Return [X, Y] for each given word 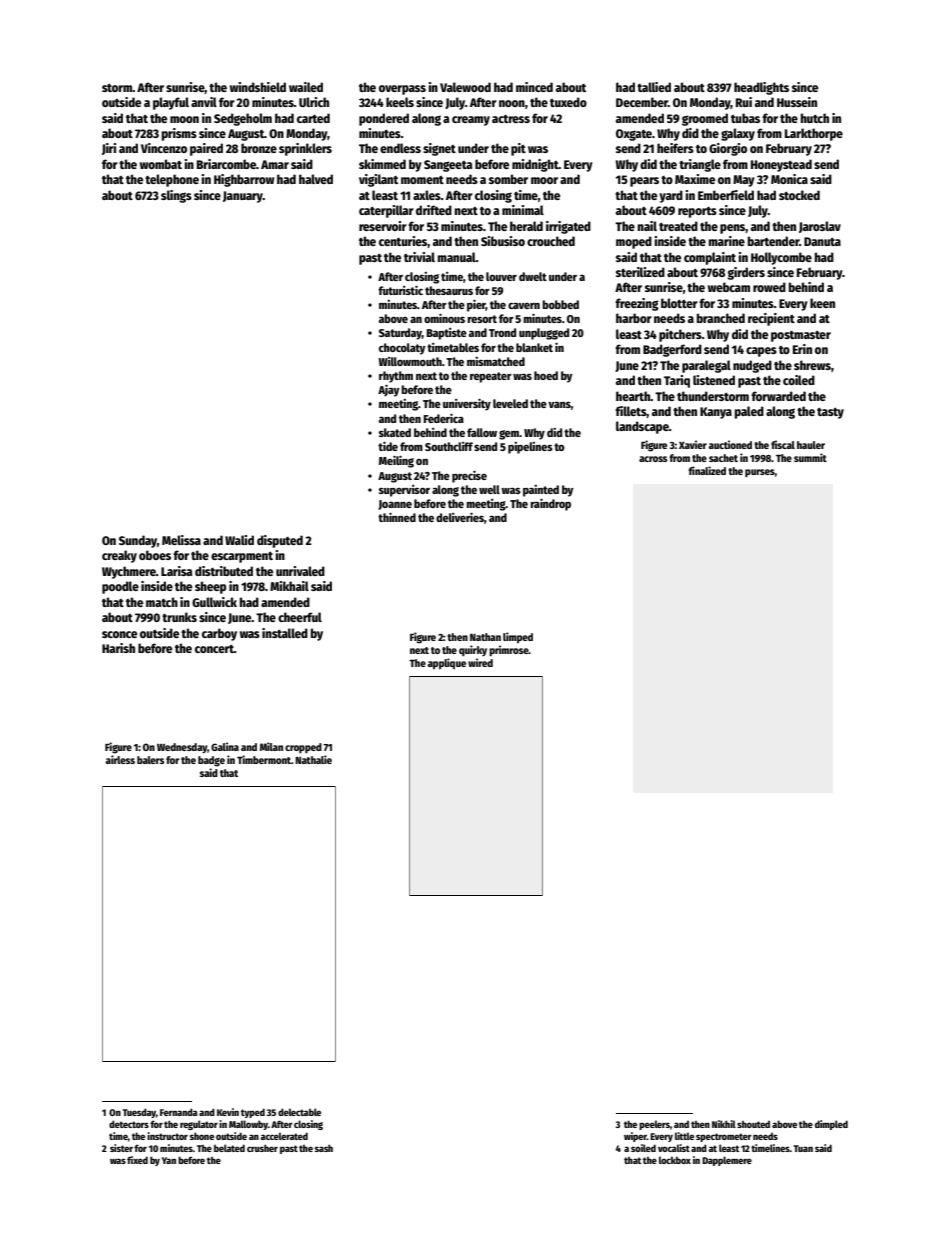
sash [324, 1148]
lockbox [675, 1160]
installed [285, 633]
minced [534, 87]
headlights [761, 88]
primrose [509, 651]
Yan [168, 1160]
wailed [306, 87]
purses [760, 473]
